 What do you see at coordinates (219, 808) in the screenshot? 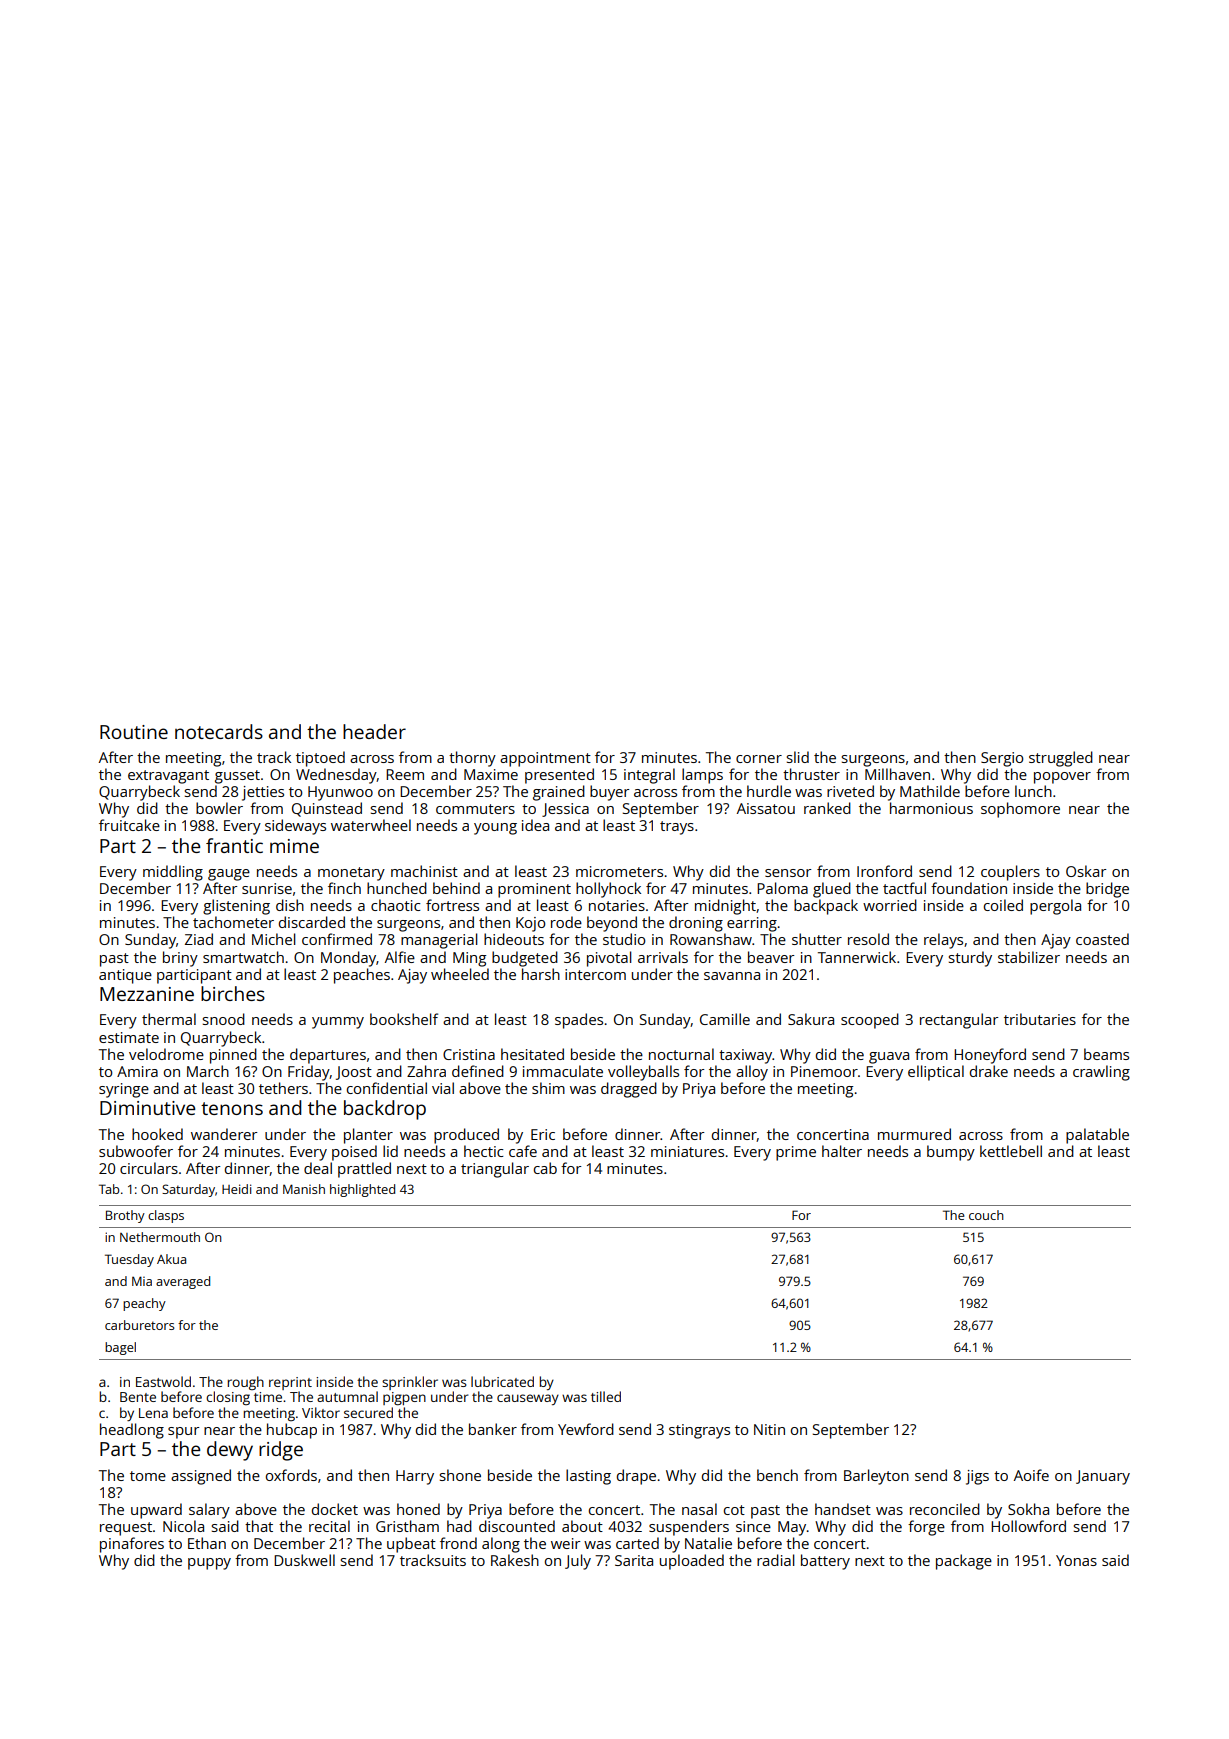
I see `bowler` at bounding box center [219, 808].
